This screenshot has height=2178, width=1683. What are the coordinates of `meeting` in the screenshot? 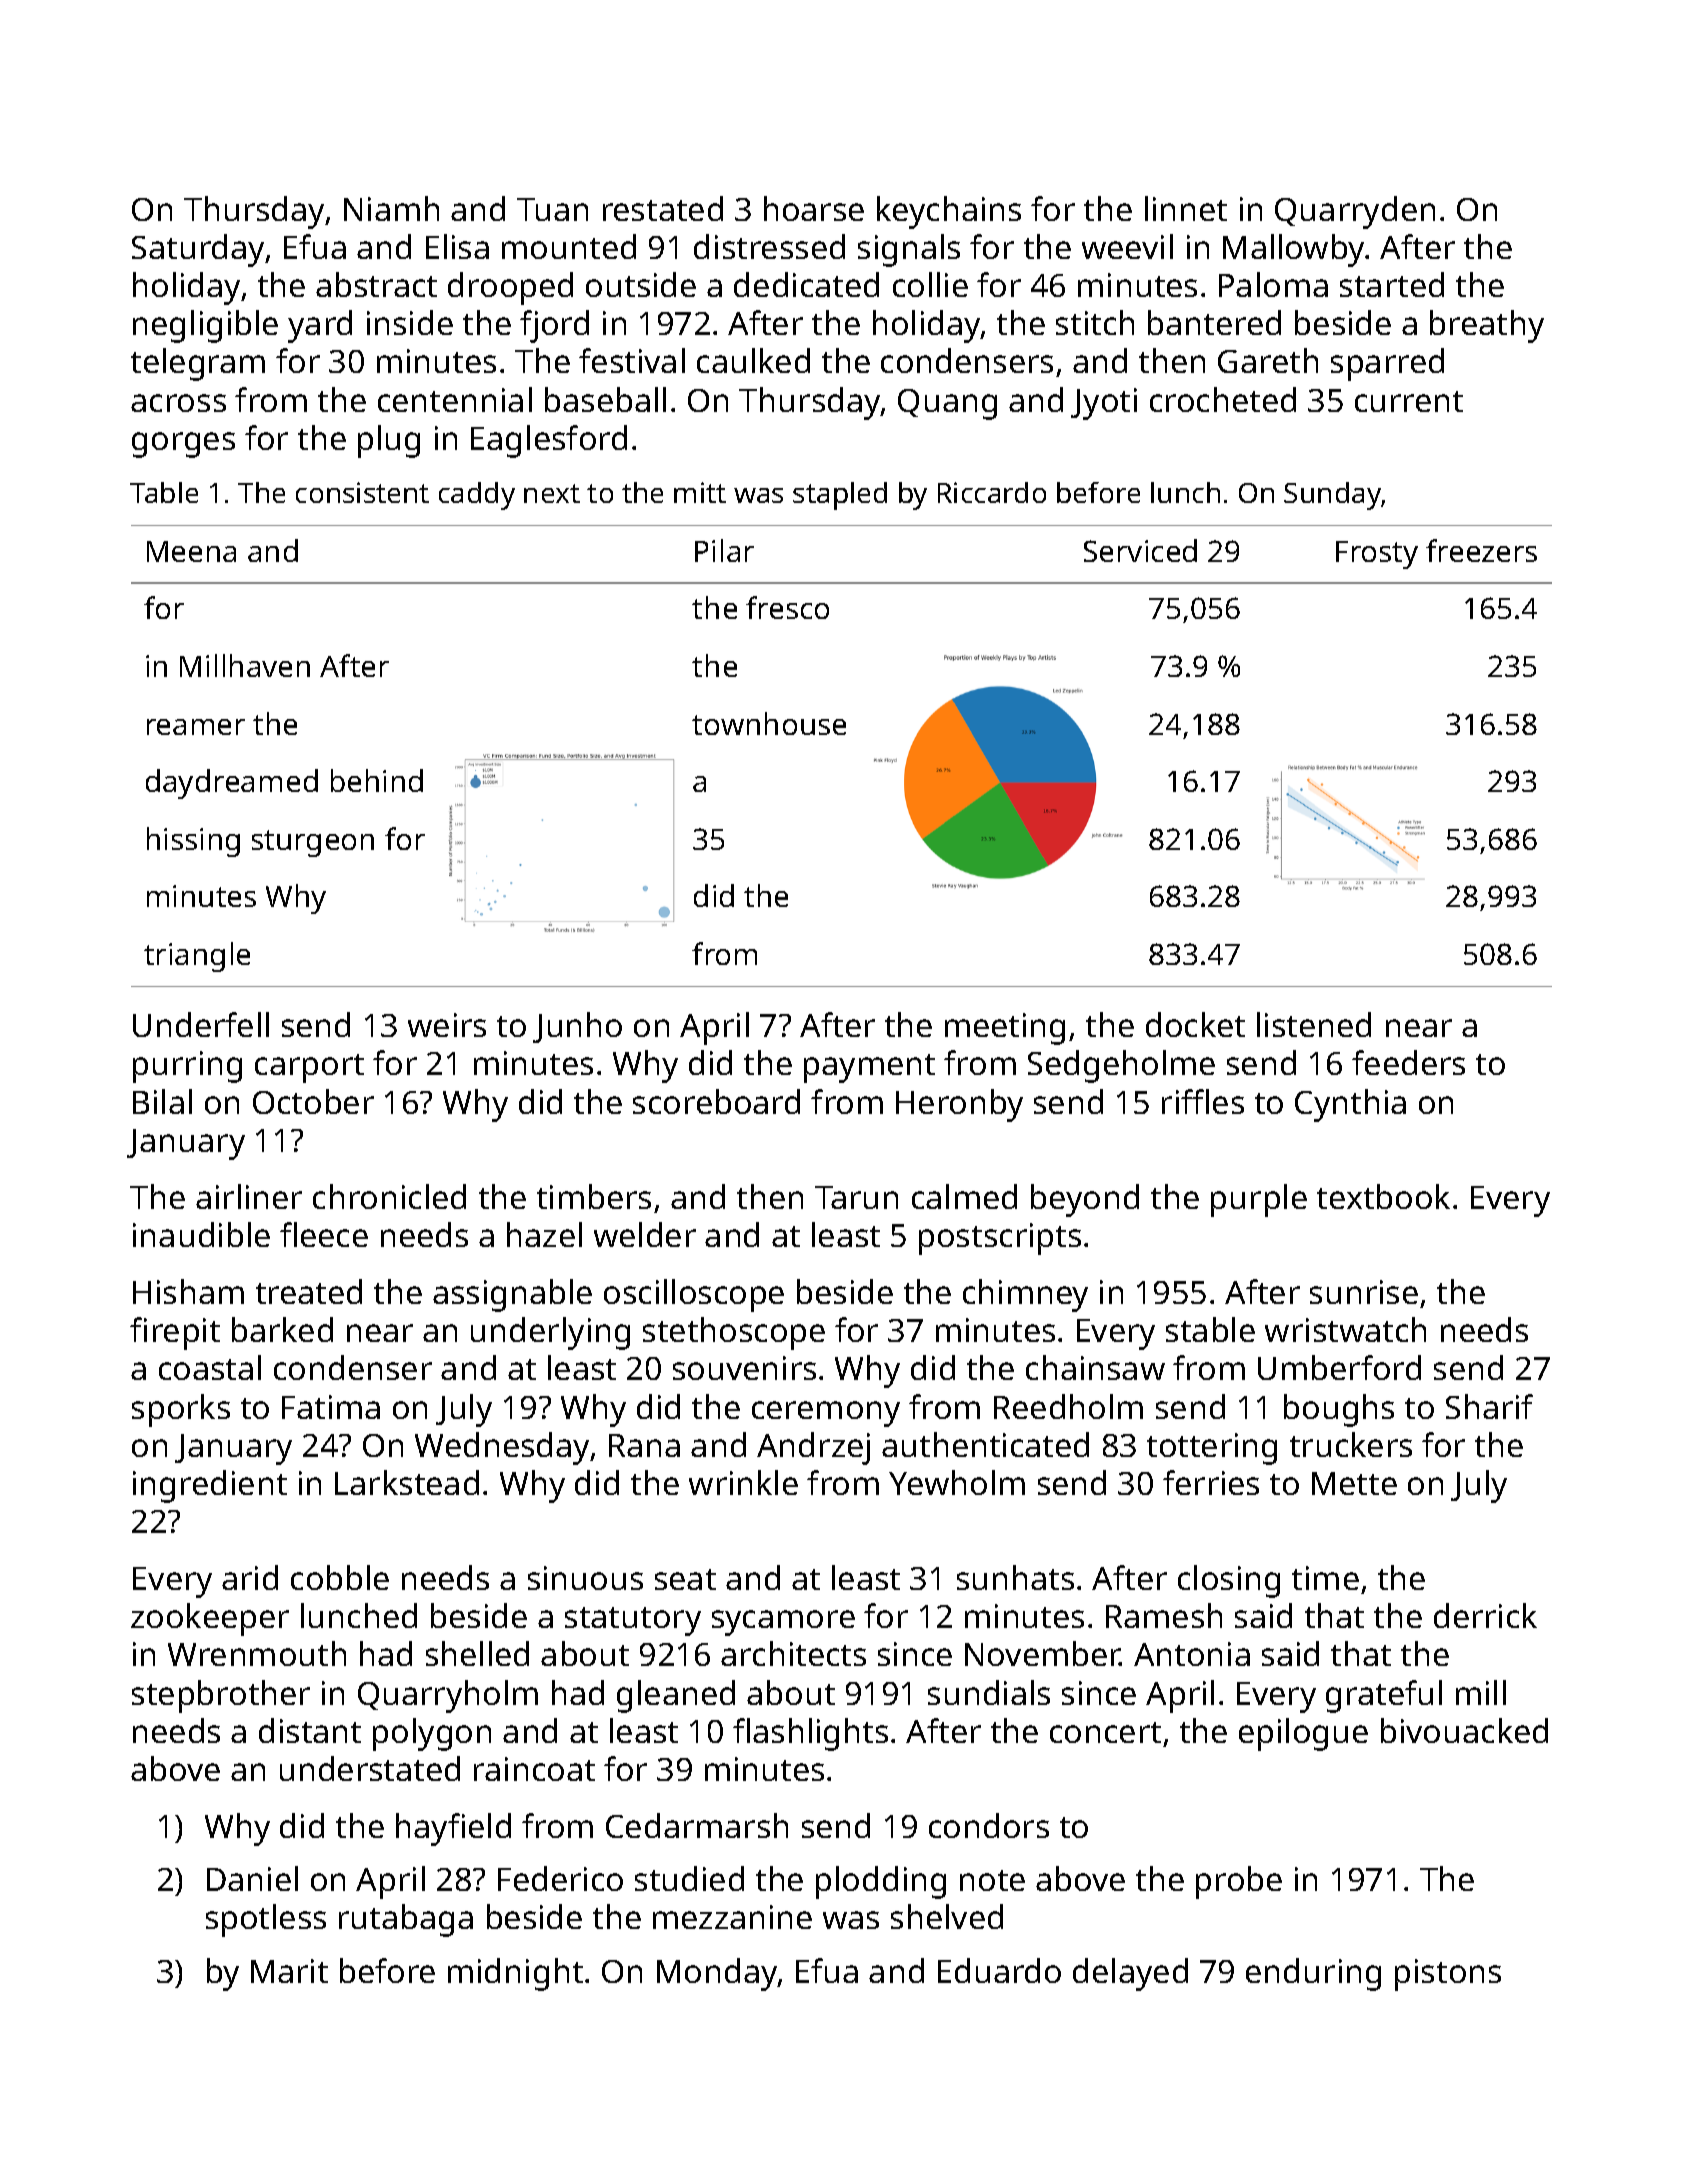 It's located at (1005, 1029).
